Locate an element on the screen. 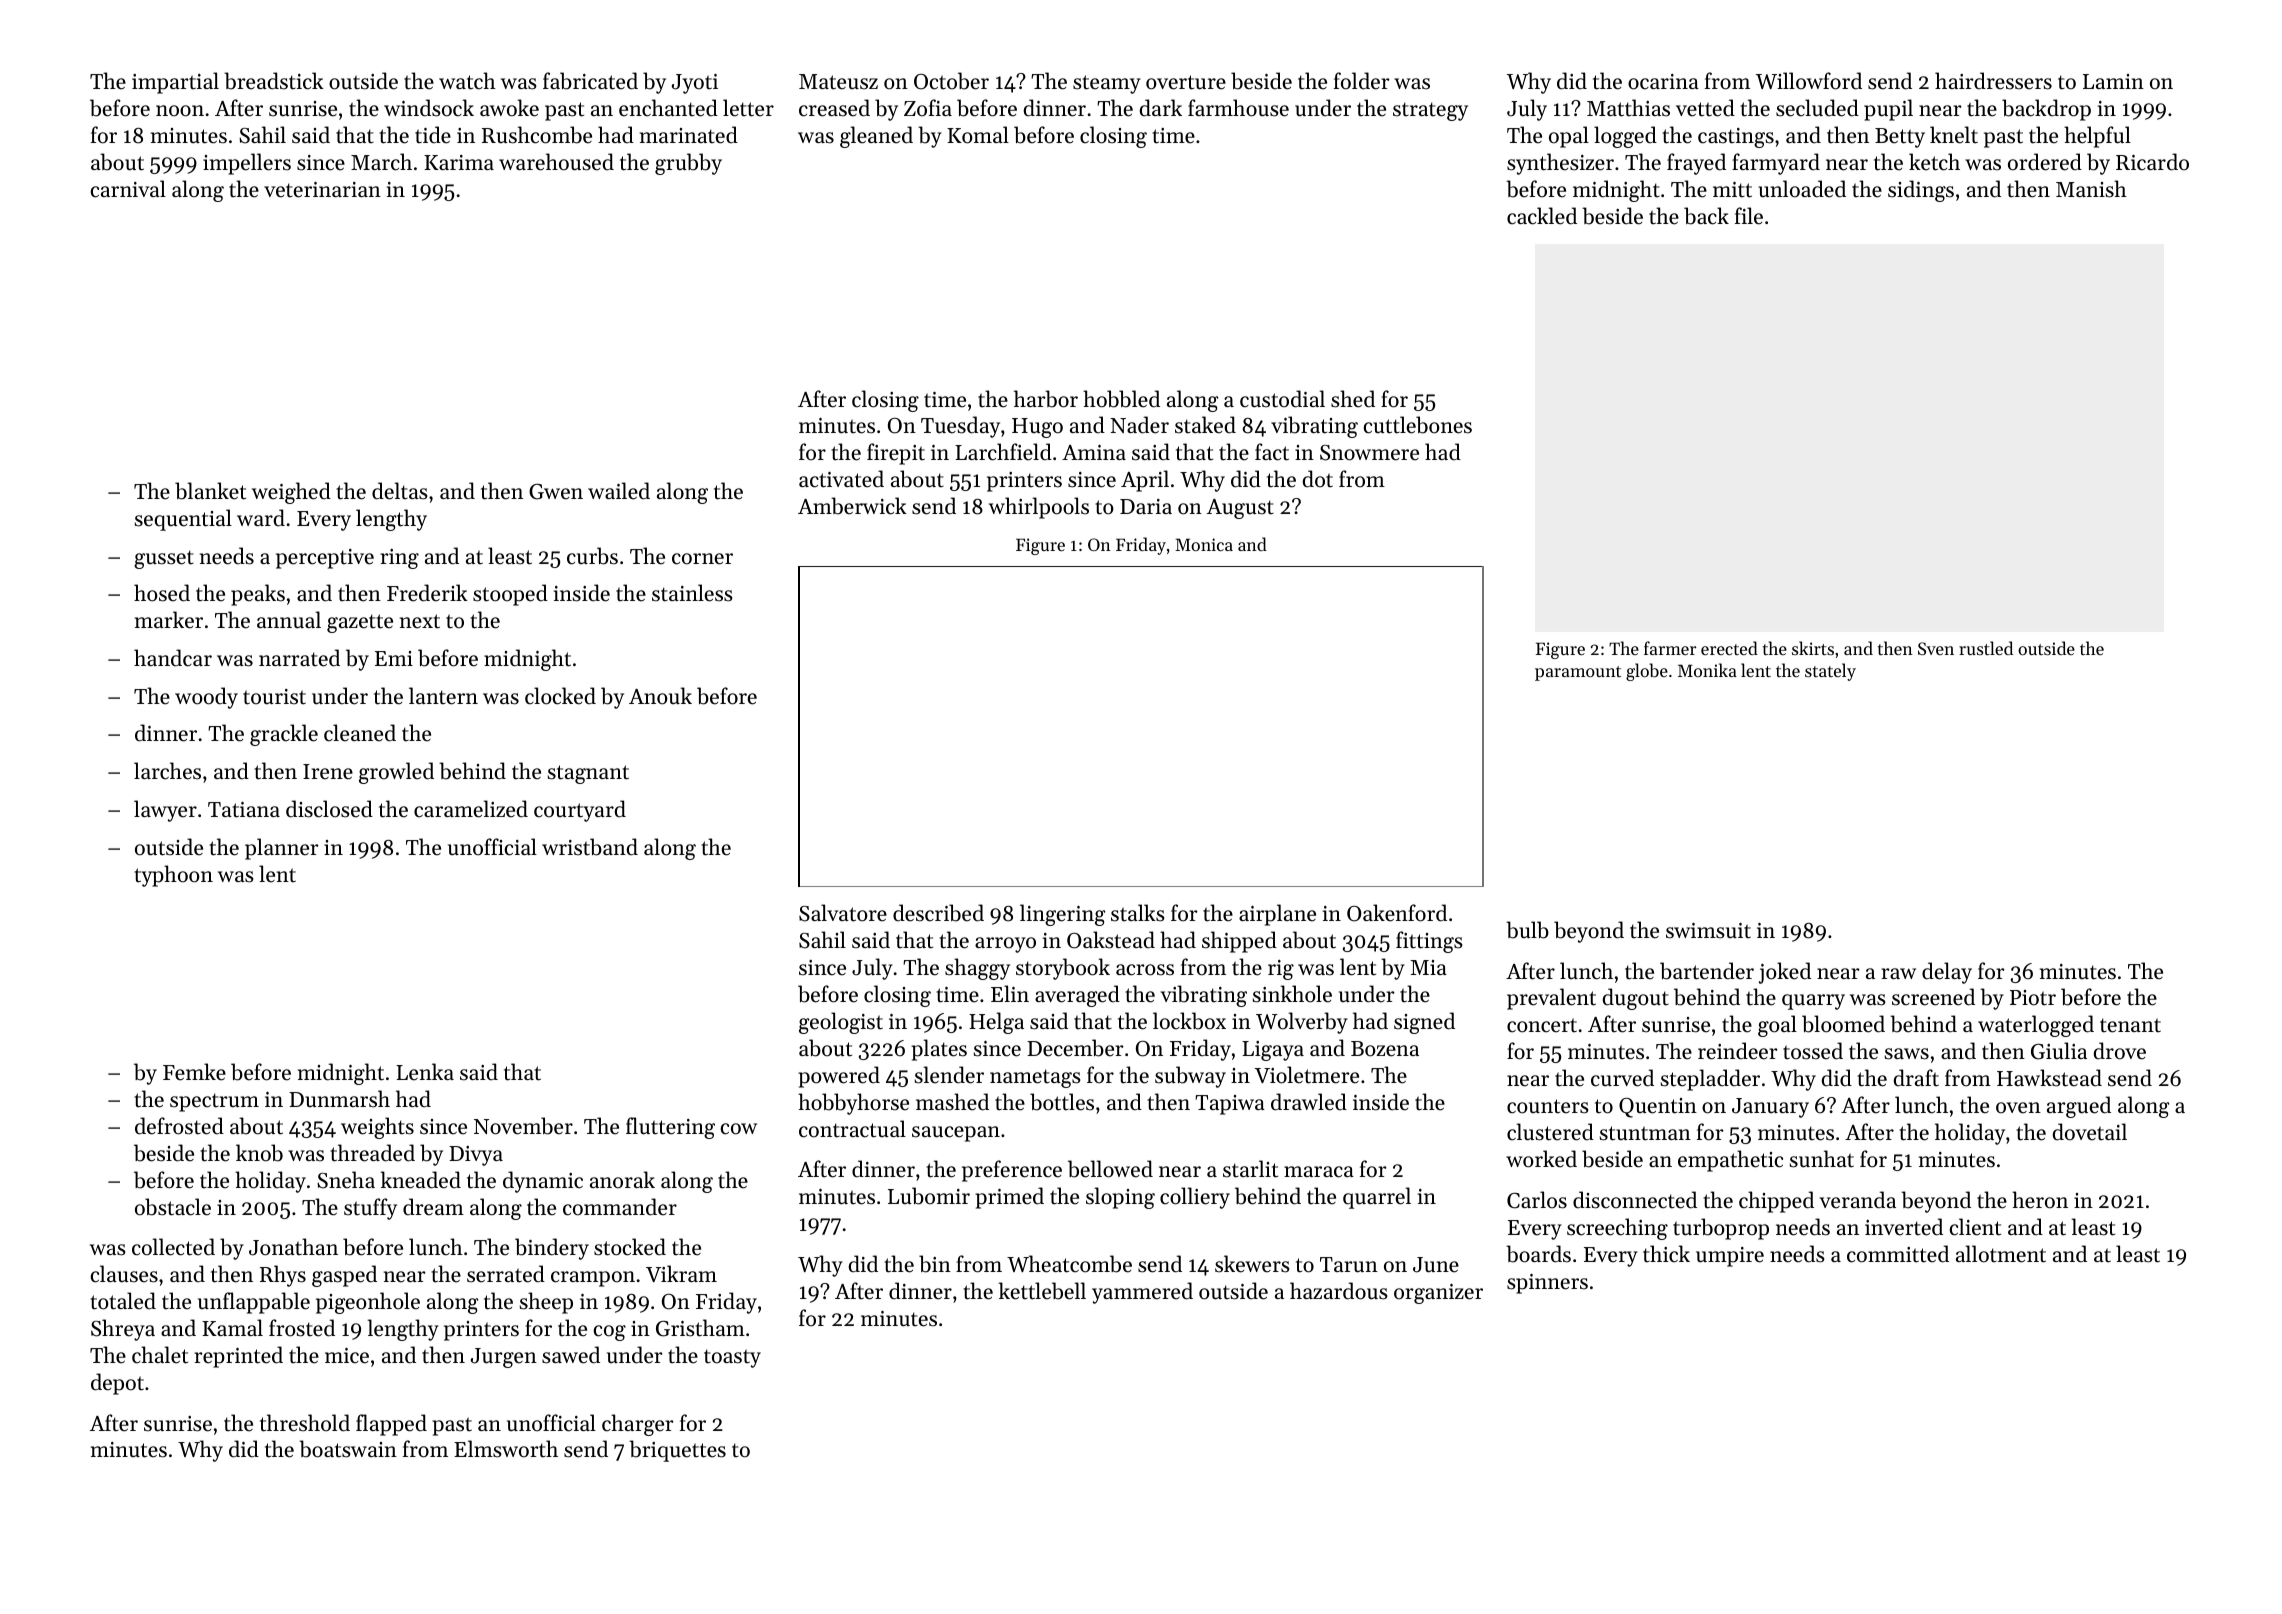 The width and height of the screenshot is (2282, 1614). toasty is located at coordinates (732, 1358).
